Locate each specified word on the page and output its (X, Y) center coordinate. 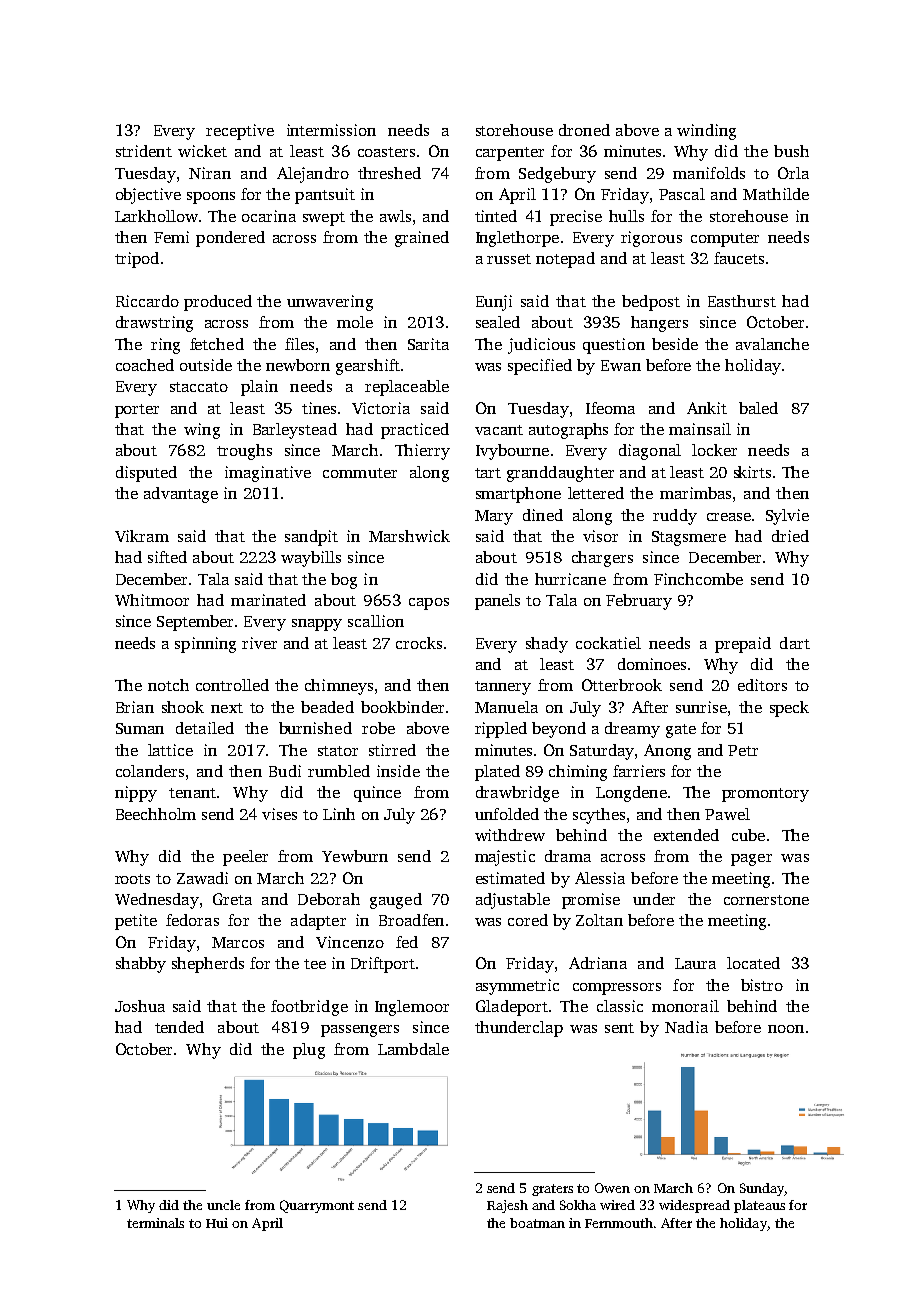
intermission (331, 130)
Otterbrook (622, 685)
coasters (386, 152)
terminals (155, 1223)
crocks (419, 643)
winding (706, 132)
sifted (167, 557)
